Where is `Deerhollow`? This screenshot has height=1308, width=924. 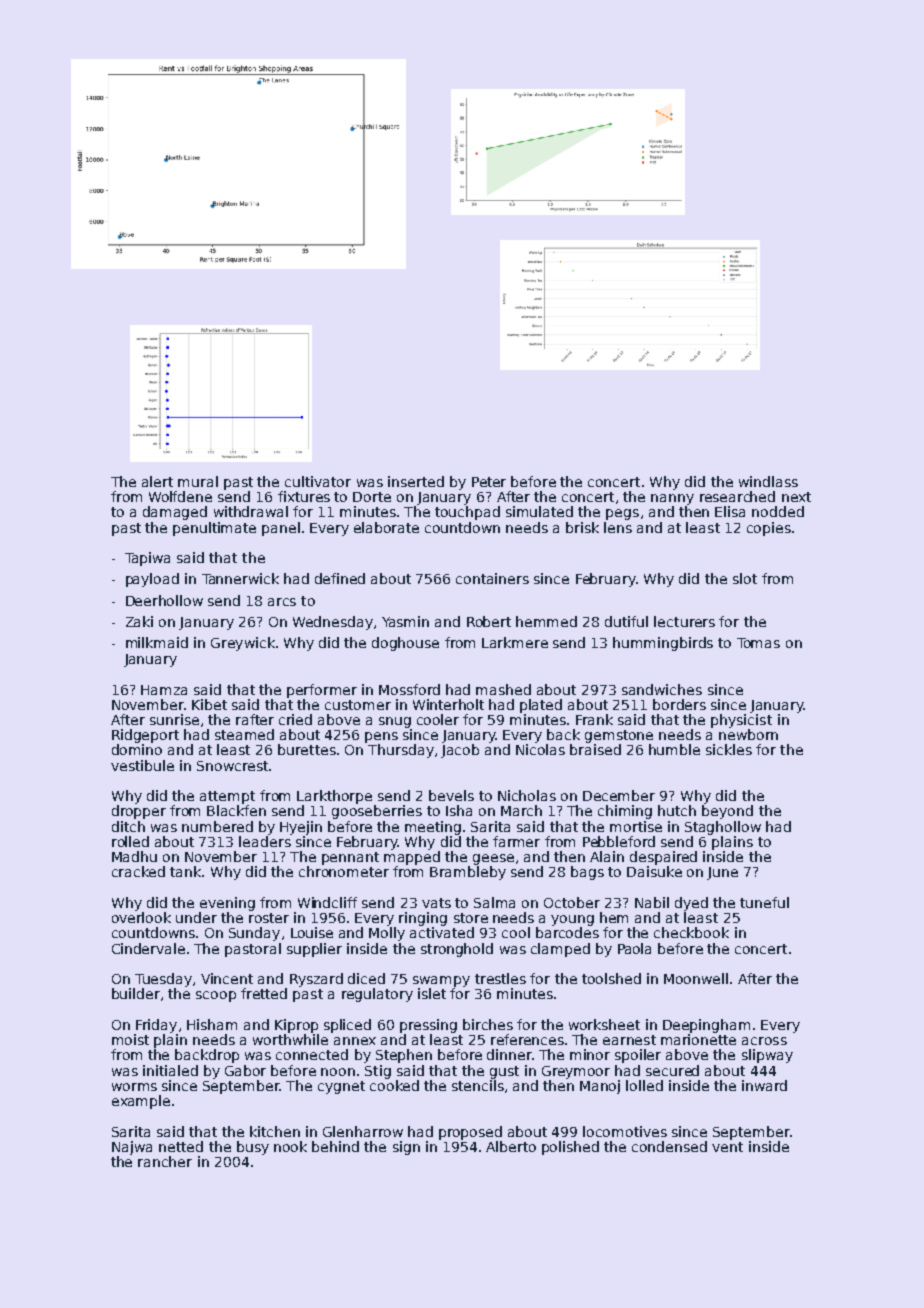
Deerhollow is located at coordinates (164, 600).
